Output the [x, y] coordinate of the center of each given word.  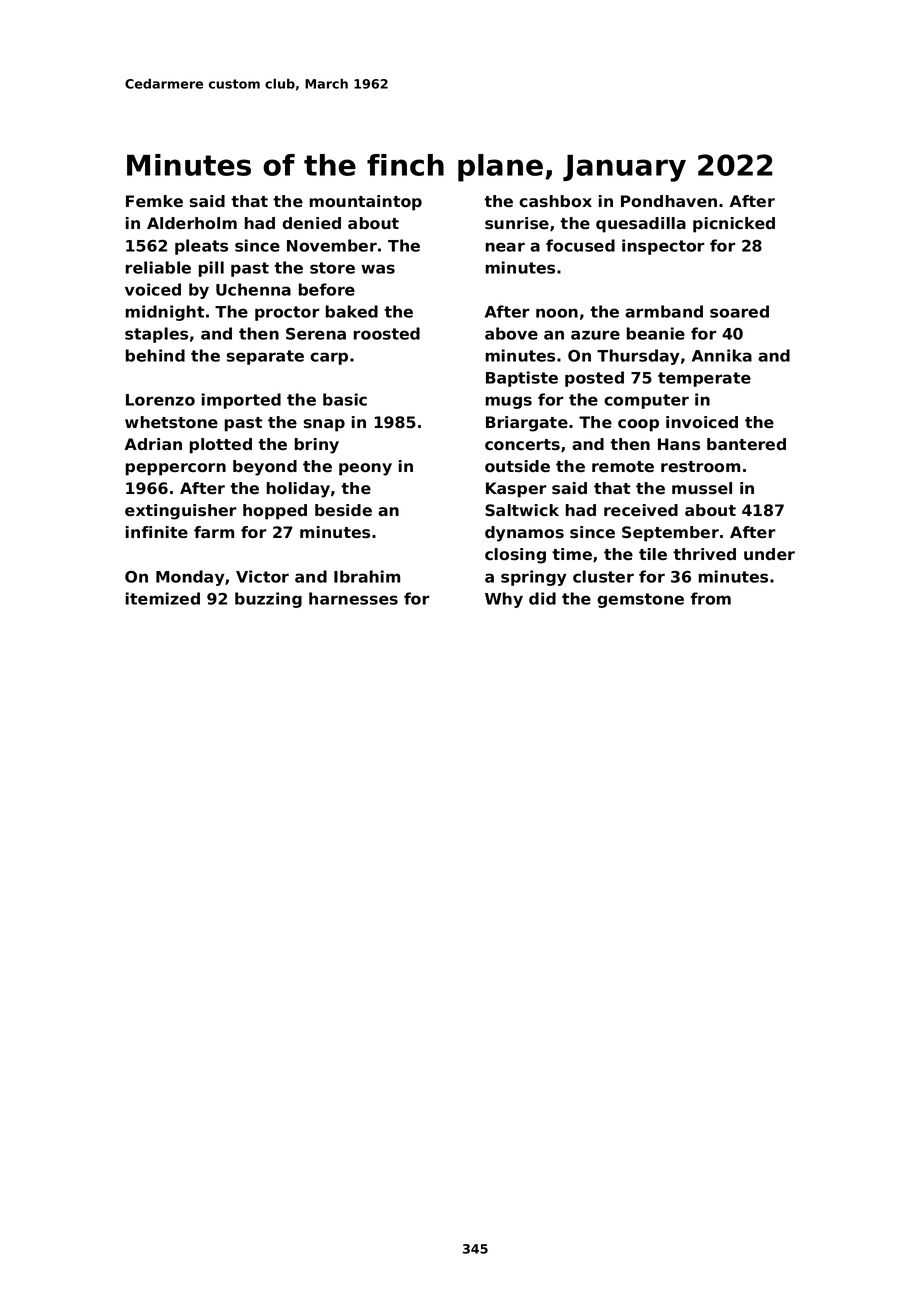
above [511, 333]
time [572, 554]
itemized [163, 598]
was [378, 269]
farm [214, 532]
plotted [221, 446]
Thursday [638, 357]
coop [638, 425]
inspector [663, 247]
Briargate [527, 424]
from [711, 598]
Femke [154, 201]
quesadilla [641, 225]
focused [580, 245]
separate [265, 357]
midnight [165, 313]
